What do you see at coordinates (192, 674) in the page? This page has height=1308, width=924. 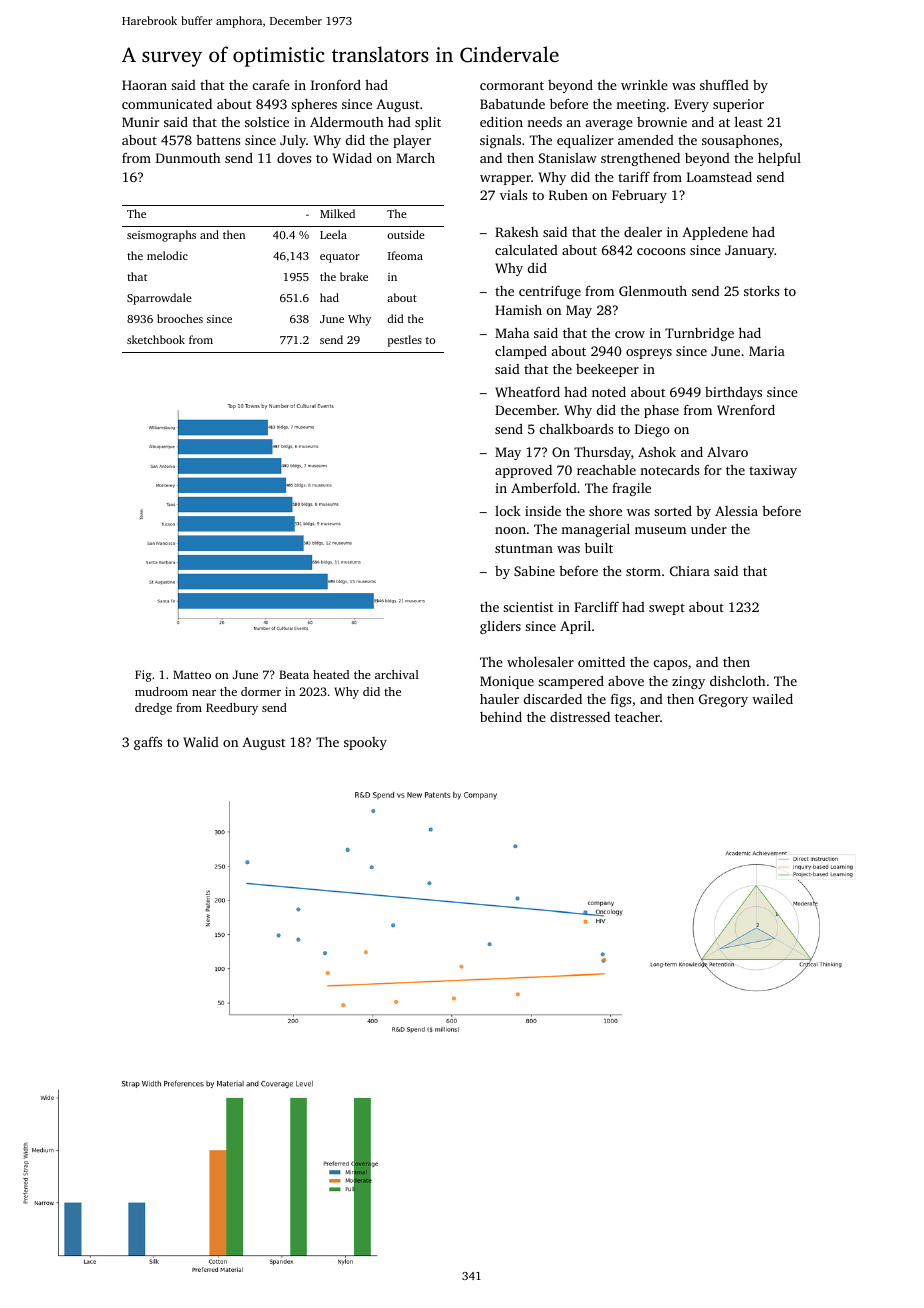 I see `Matteo` at bounding box center [192, 674].
